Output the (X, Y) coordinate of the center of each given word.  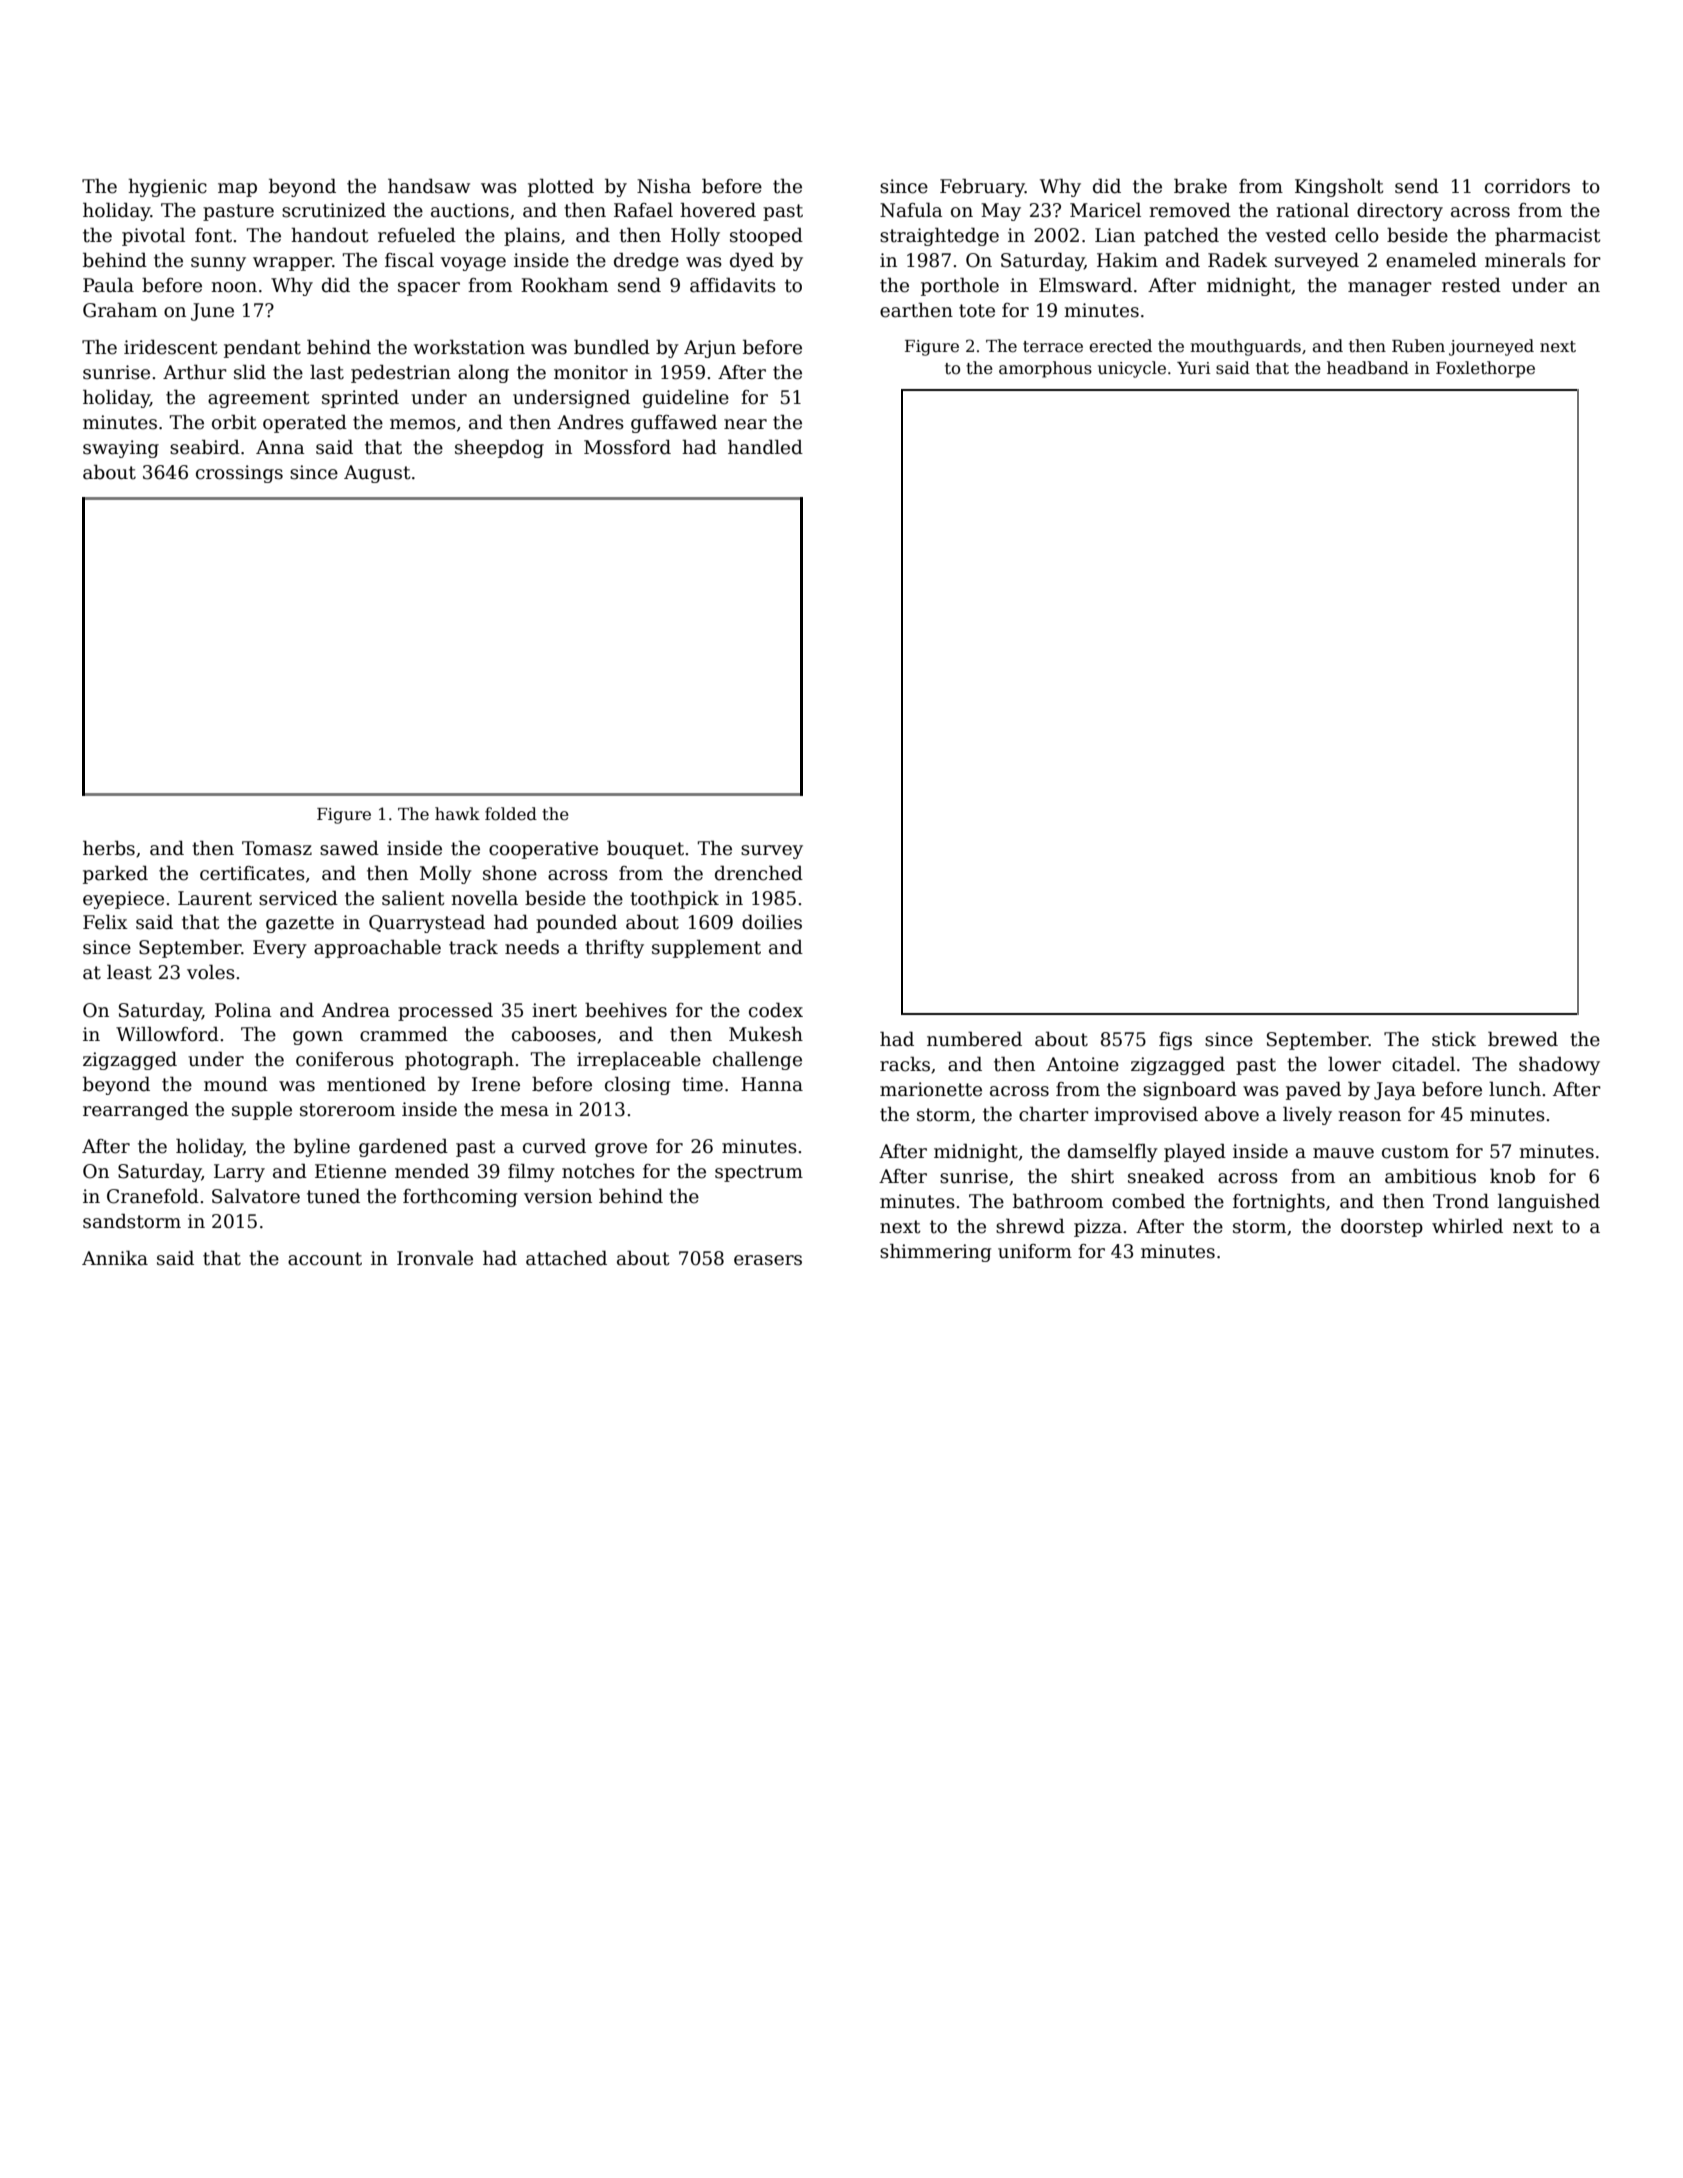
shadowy (1559, 1065)
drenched (759, 873)
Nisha (664, 186)
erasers (768, 1260)
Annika (115, 1258)
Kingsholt (1339, 187)
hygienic (167, 187)
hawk (457, 814)
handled (765, 447)
